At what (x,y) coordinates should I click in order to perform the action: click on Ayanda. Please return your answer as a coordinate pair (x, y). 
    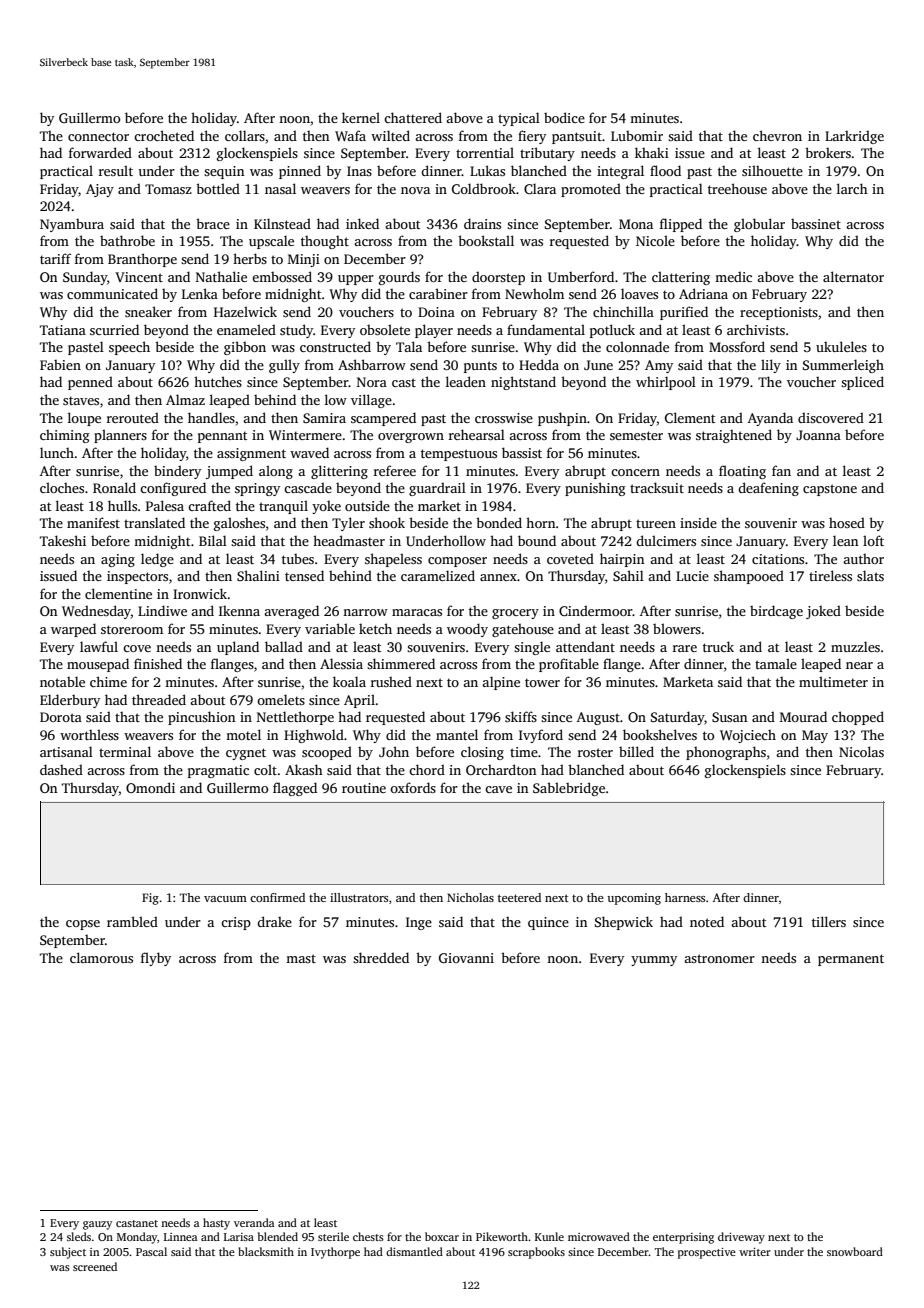
    Looking at the image, I should click on (770, 419).
